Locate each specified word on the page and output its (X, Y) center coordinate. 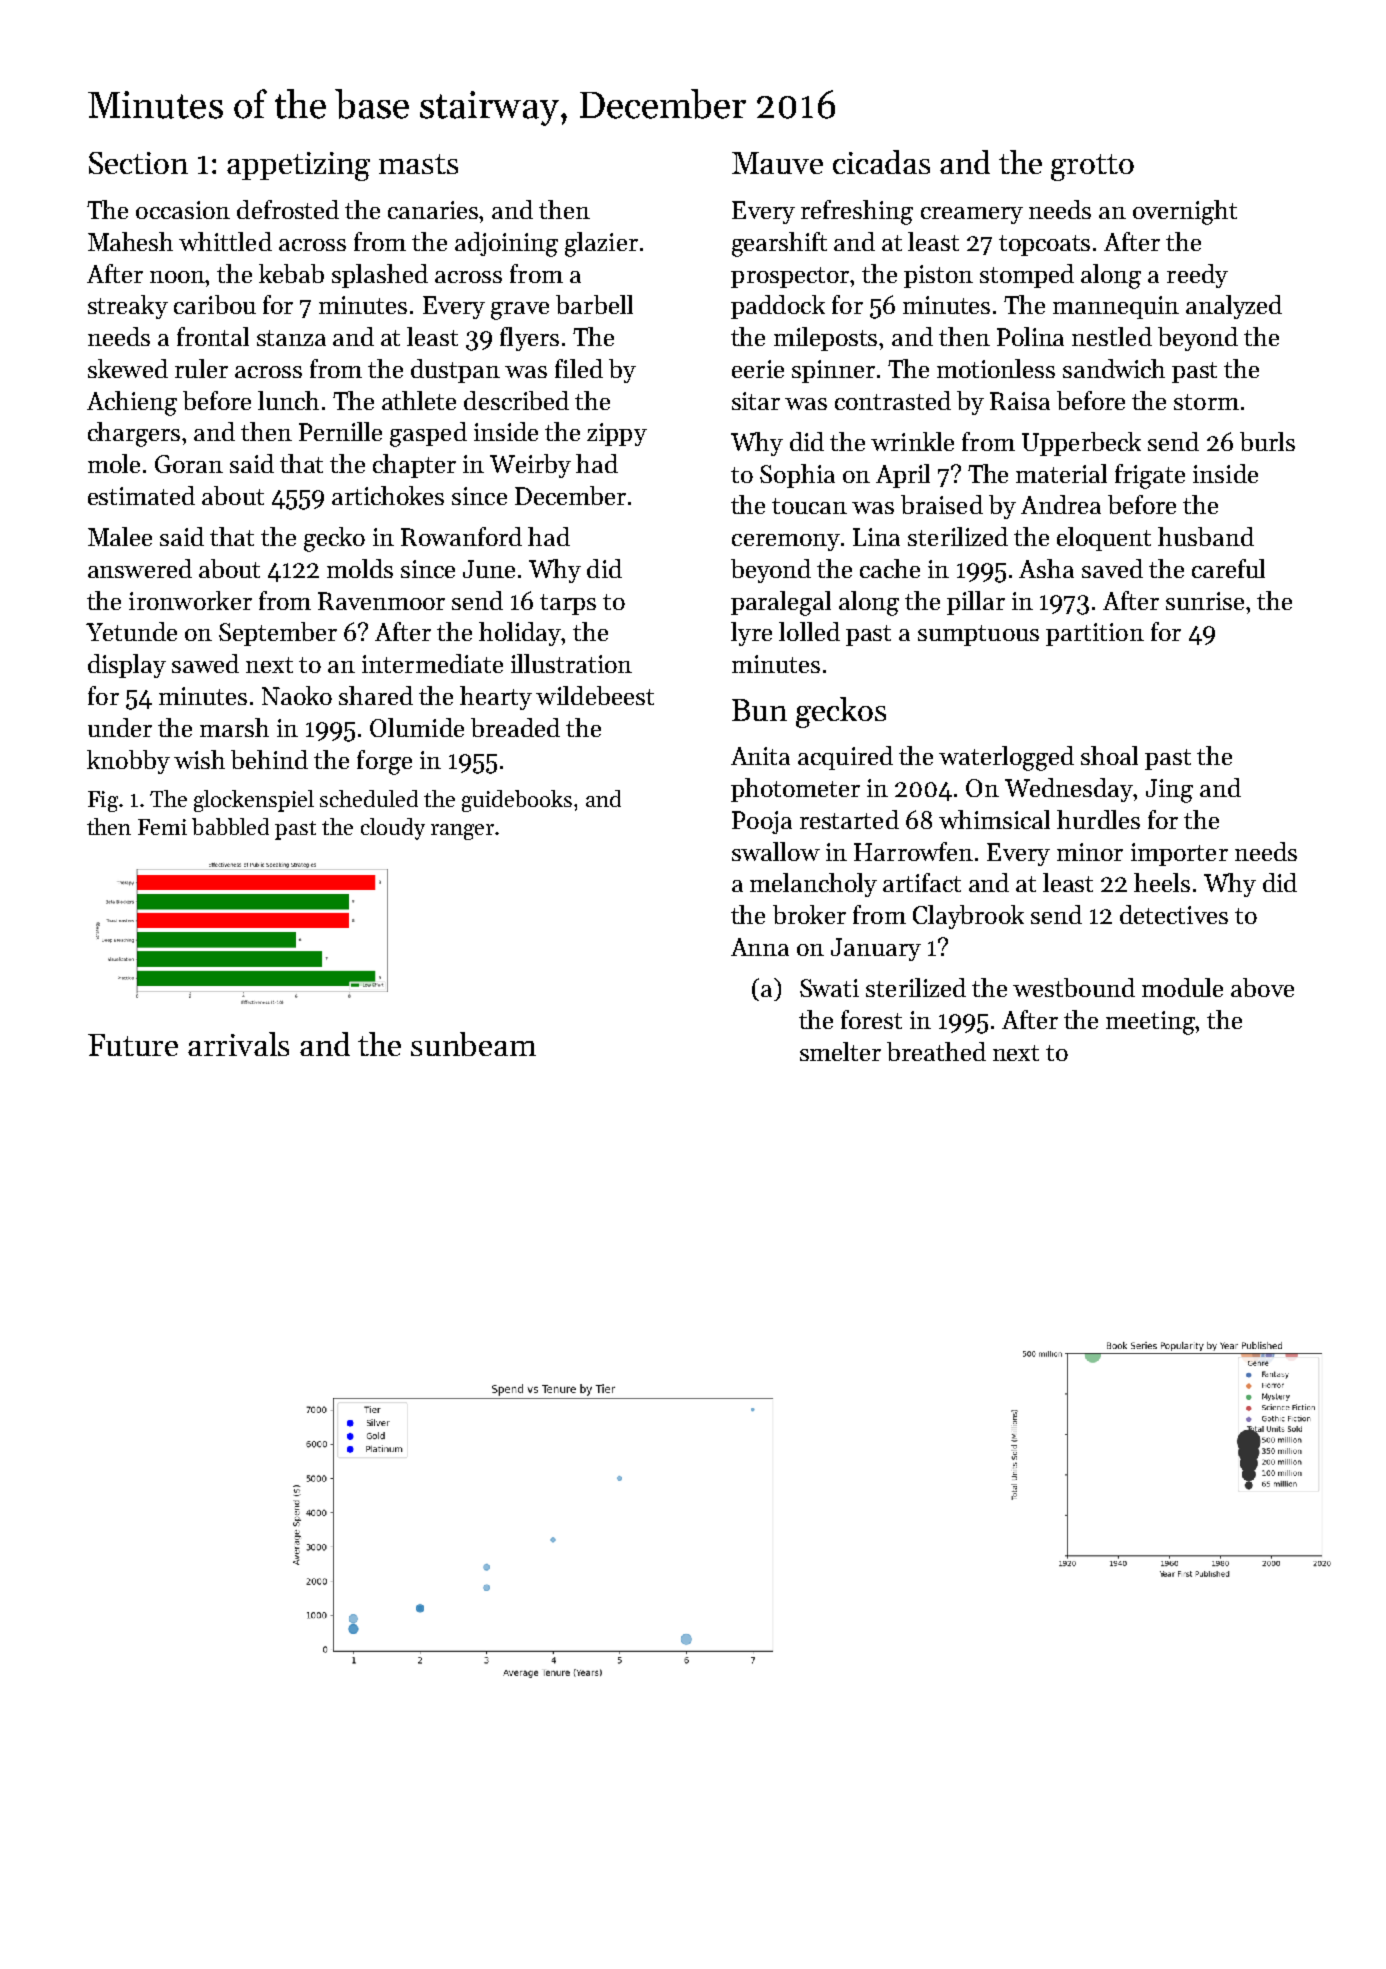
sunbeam (473, 1044)
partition (1095, 634)
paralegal (781, 603)
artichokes (388, 495)
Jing (1169, 791)
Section (138, 163)
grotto (1092, 167)
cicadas (881, 162)
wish (199, 759)
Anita (760, 756)
